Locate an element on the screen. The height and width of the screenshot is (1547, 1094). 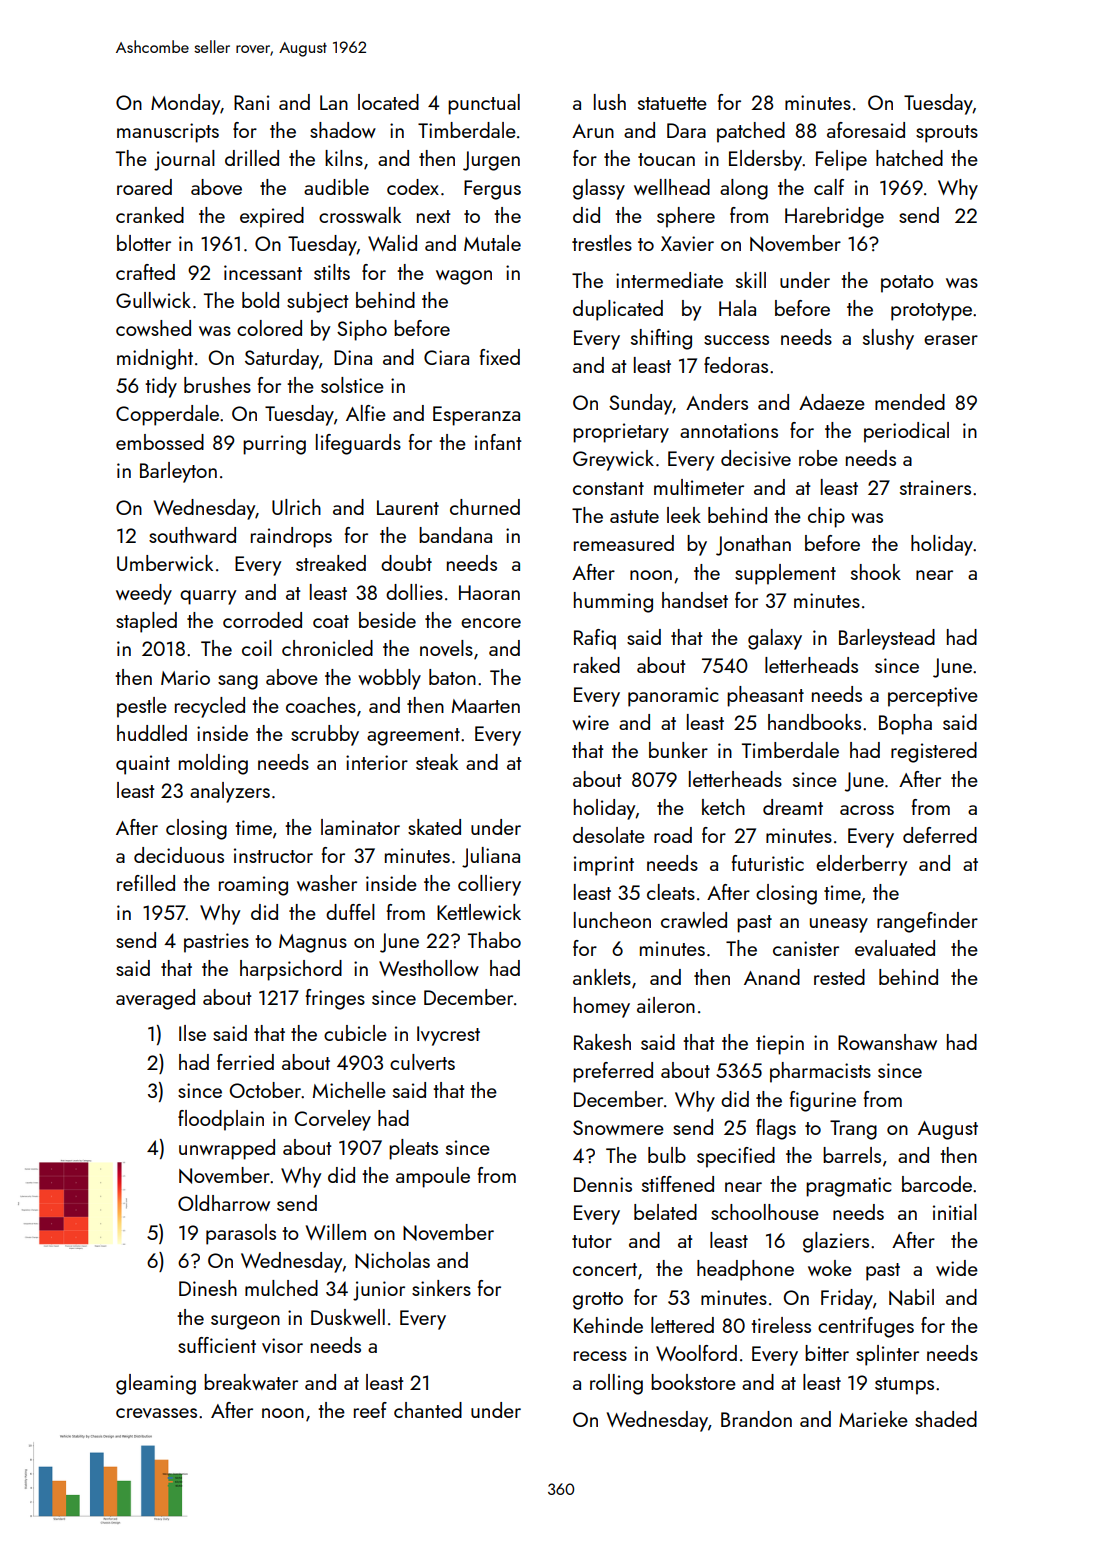
bitter is located at coordinates (827, 1353).
